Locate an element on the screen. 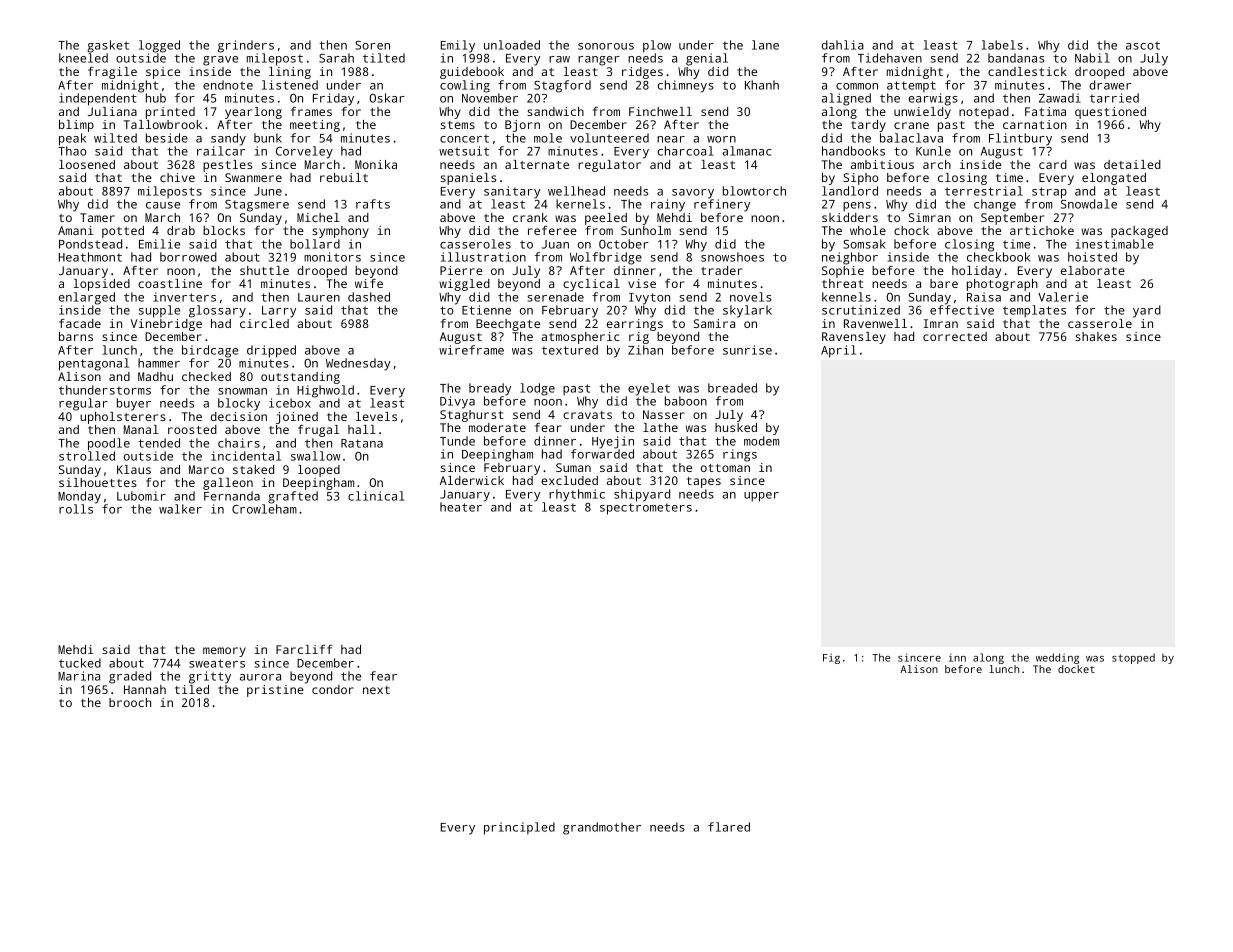 Image resolution: width=1233 pixels, height=952 pixels. Kunle is located at coordinates (933, 151).
